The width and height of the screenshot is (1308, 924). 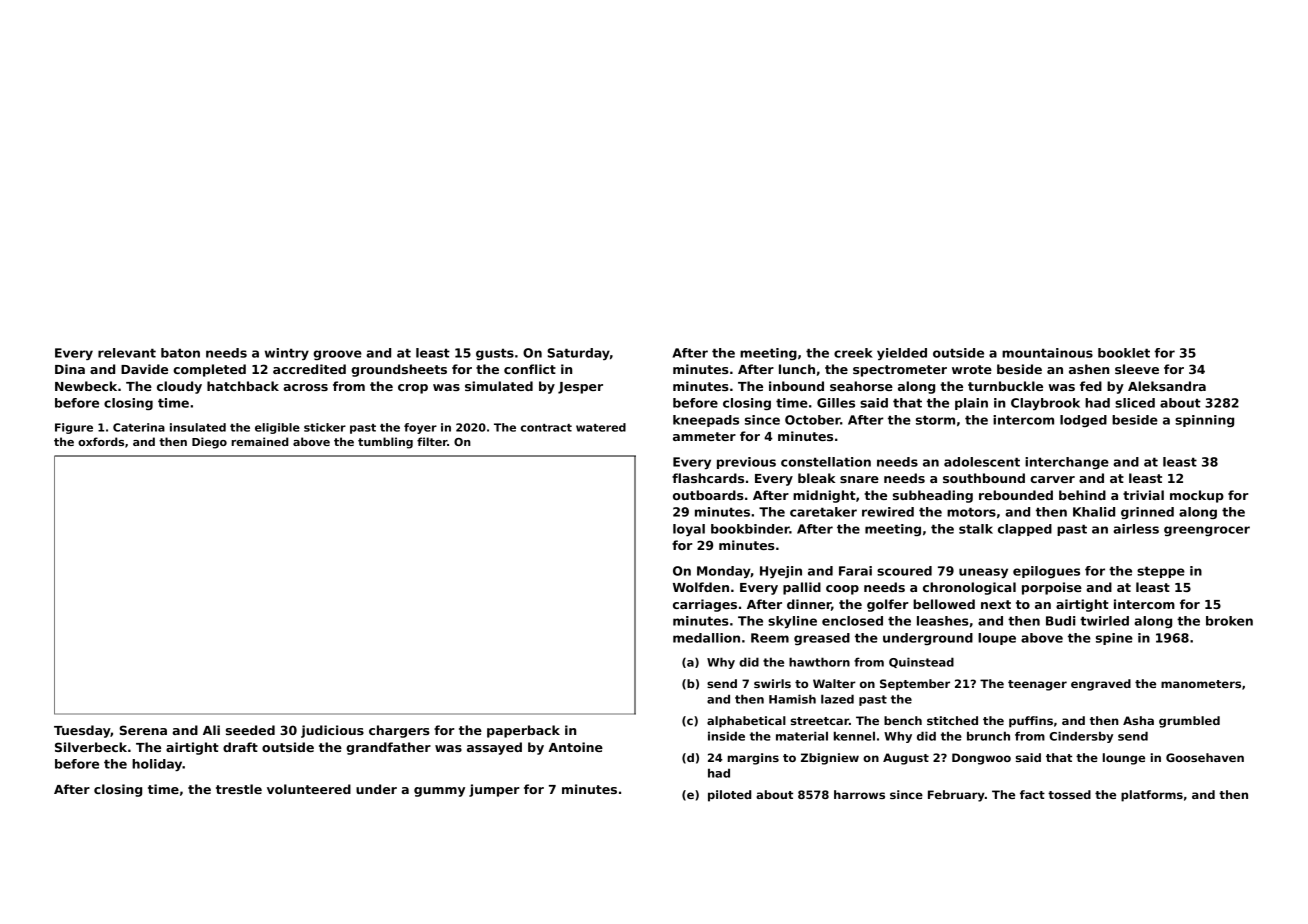 What do you see at coordinates (701, 587) in the screenshot?
I see `Wolfden` at bounding box center [701, 587].
